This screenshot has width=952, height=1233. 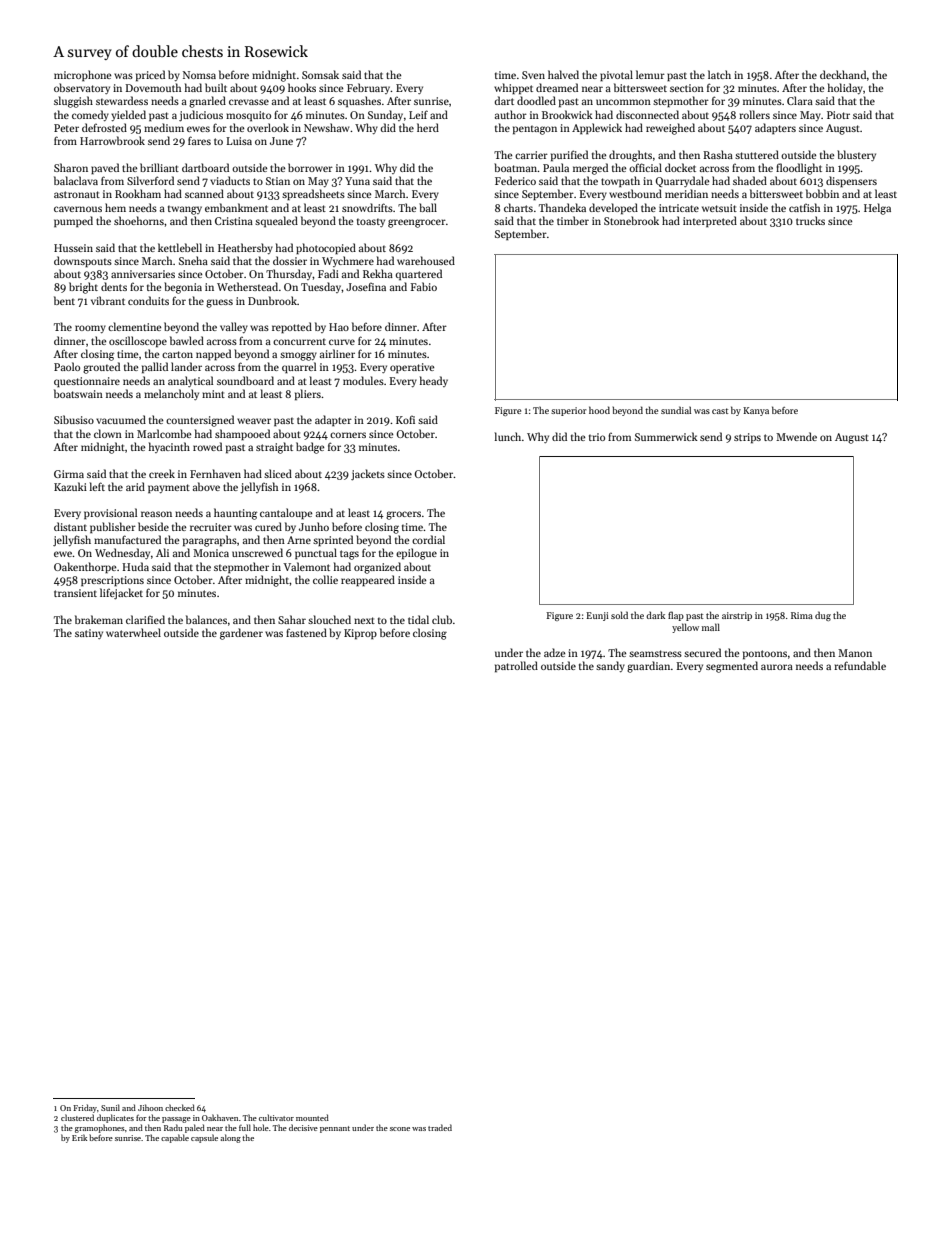 What do you see at coordinates (290, 260) in the screenshot?
I see `dossier` at bounding box center [290, 260].
